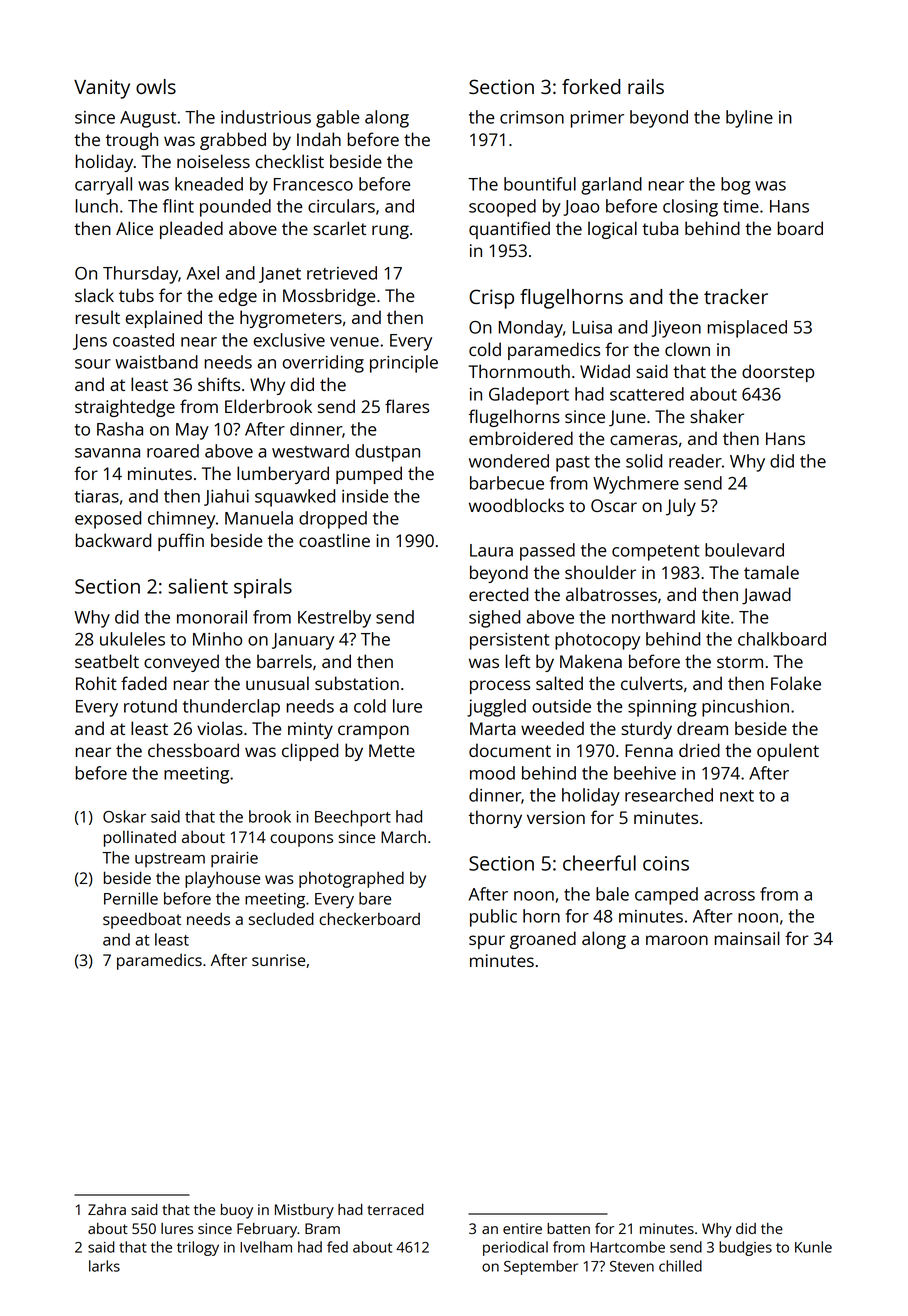 Image resolution: width=908 pixels, height=1316 pixels. What do you see at coordinates (522, 1228) in the screenshot?
I see `entire` at bounding box center [522, 1228].
